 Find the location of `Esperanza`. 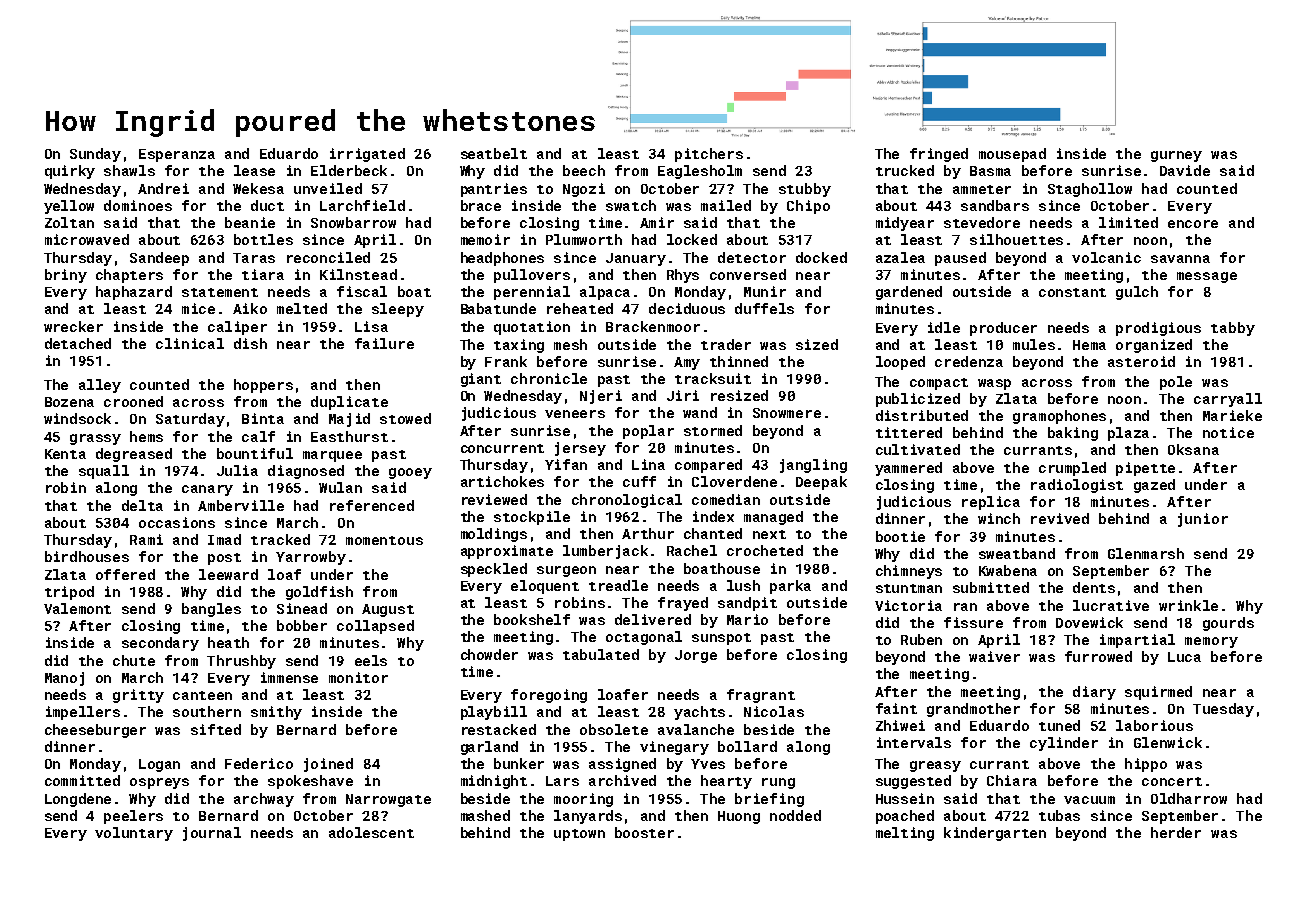

Esperanza is located at coordinates (177, 155).
